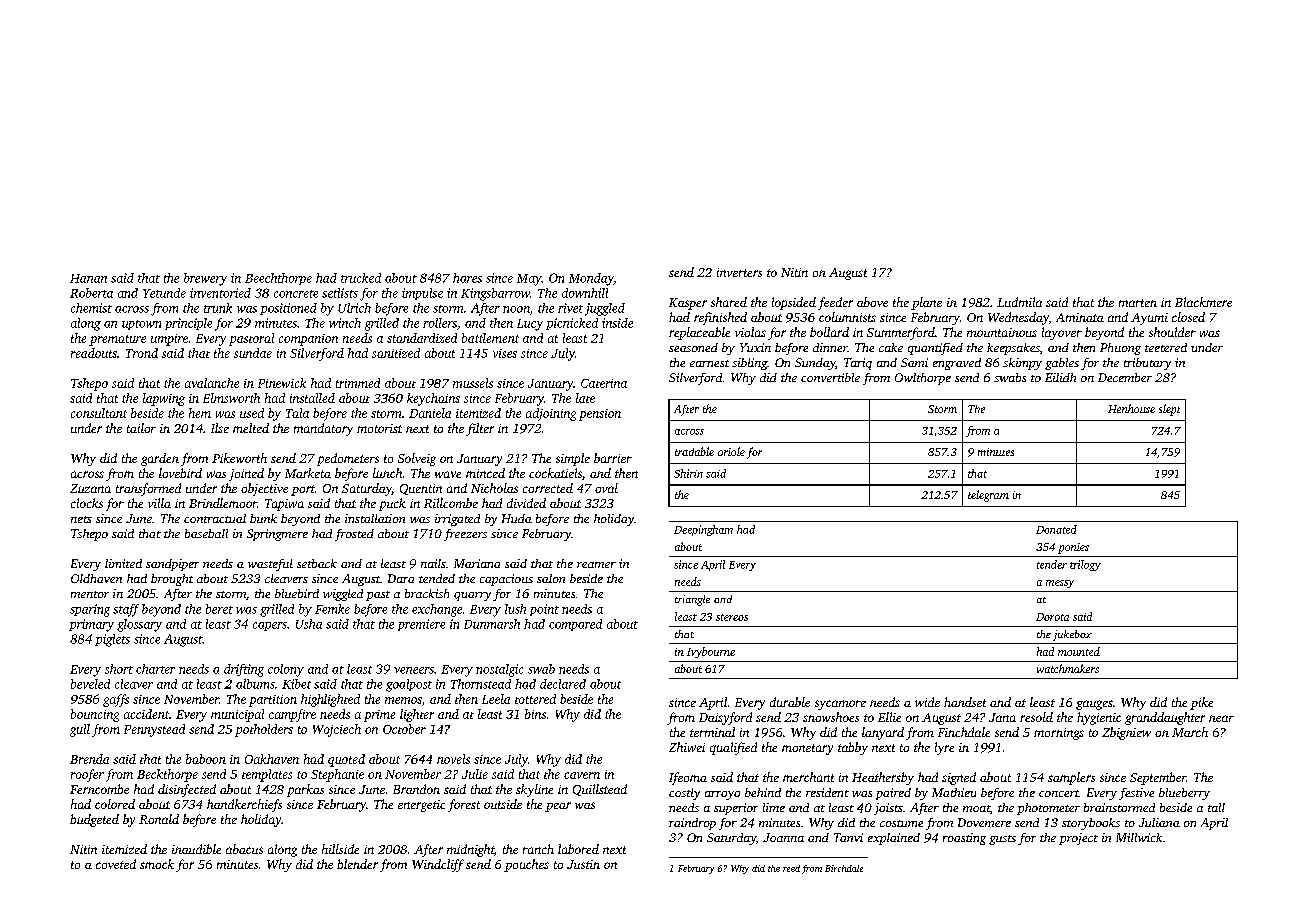 Image resolution: width=1308 pixels, height=924 pixels. I want to click on bluebird, so click(297, 593).
